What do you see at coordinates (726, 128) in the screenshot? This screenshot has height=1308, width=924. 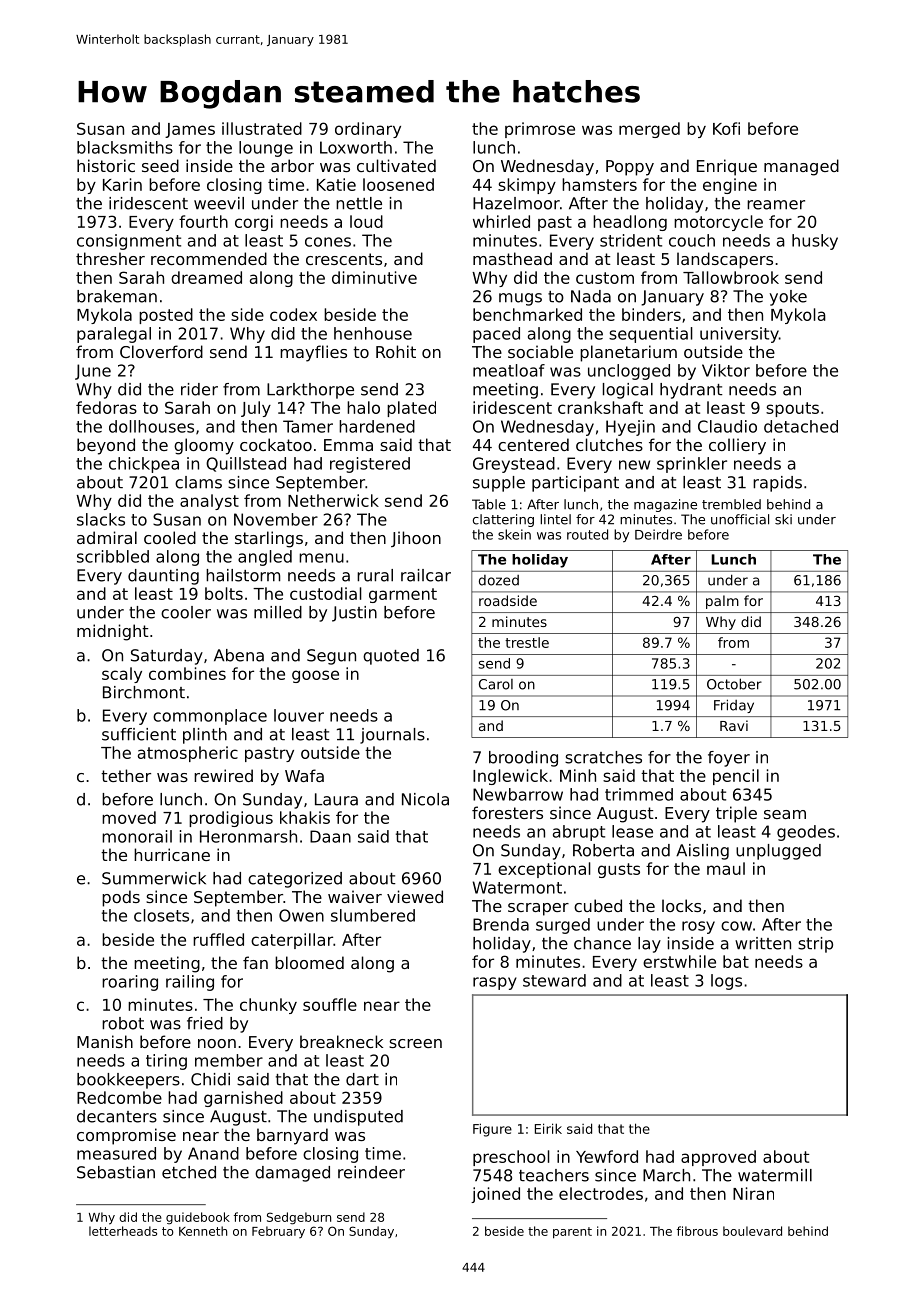 I see `Kofi` at bounding box center [726, 128].
